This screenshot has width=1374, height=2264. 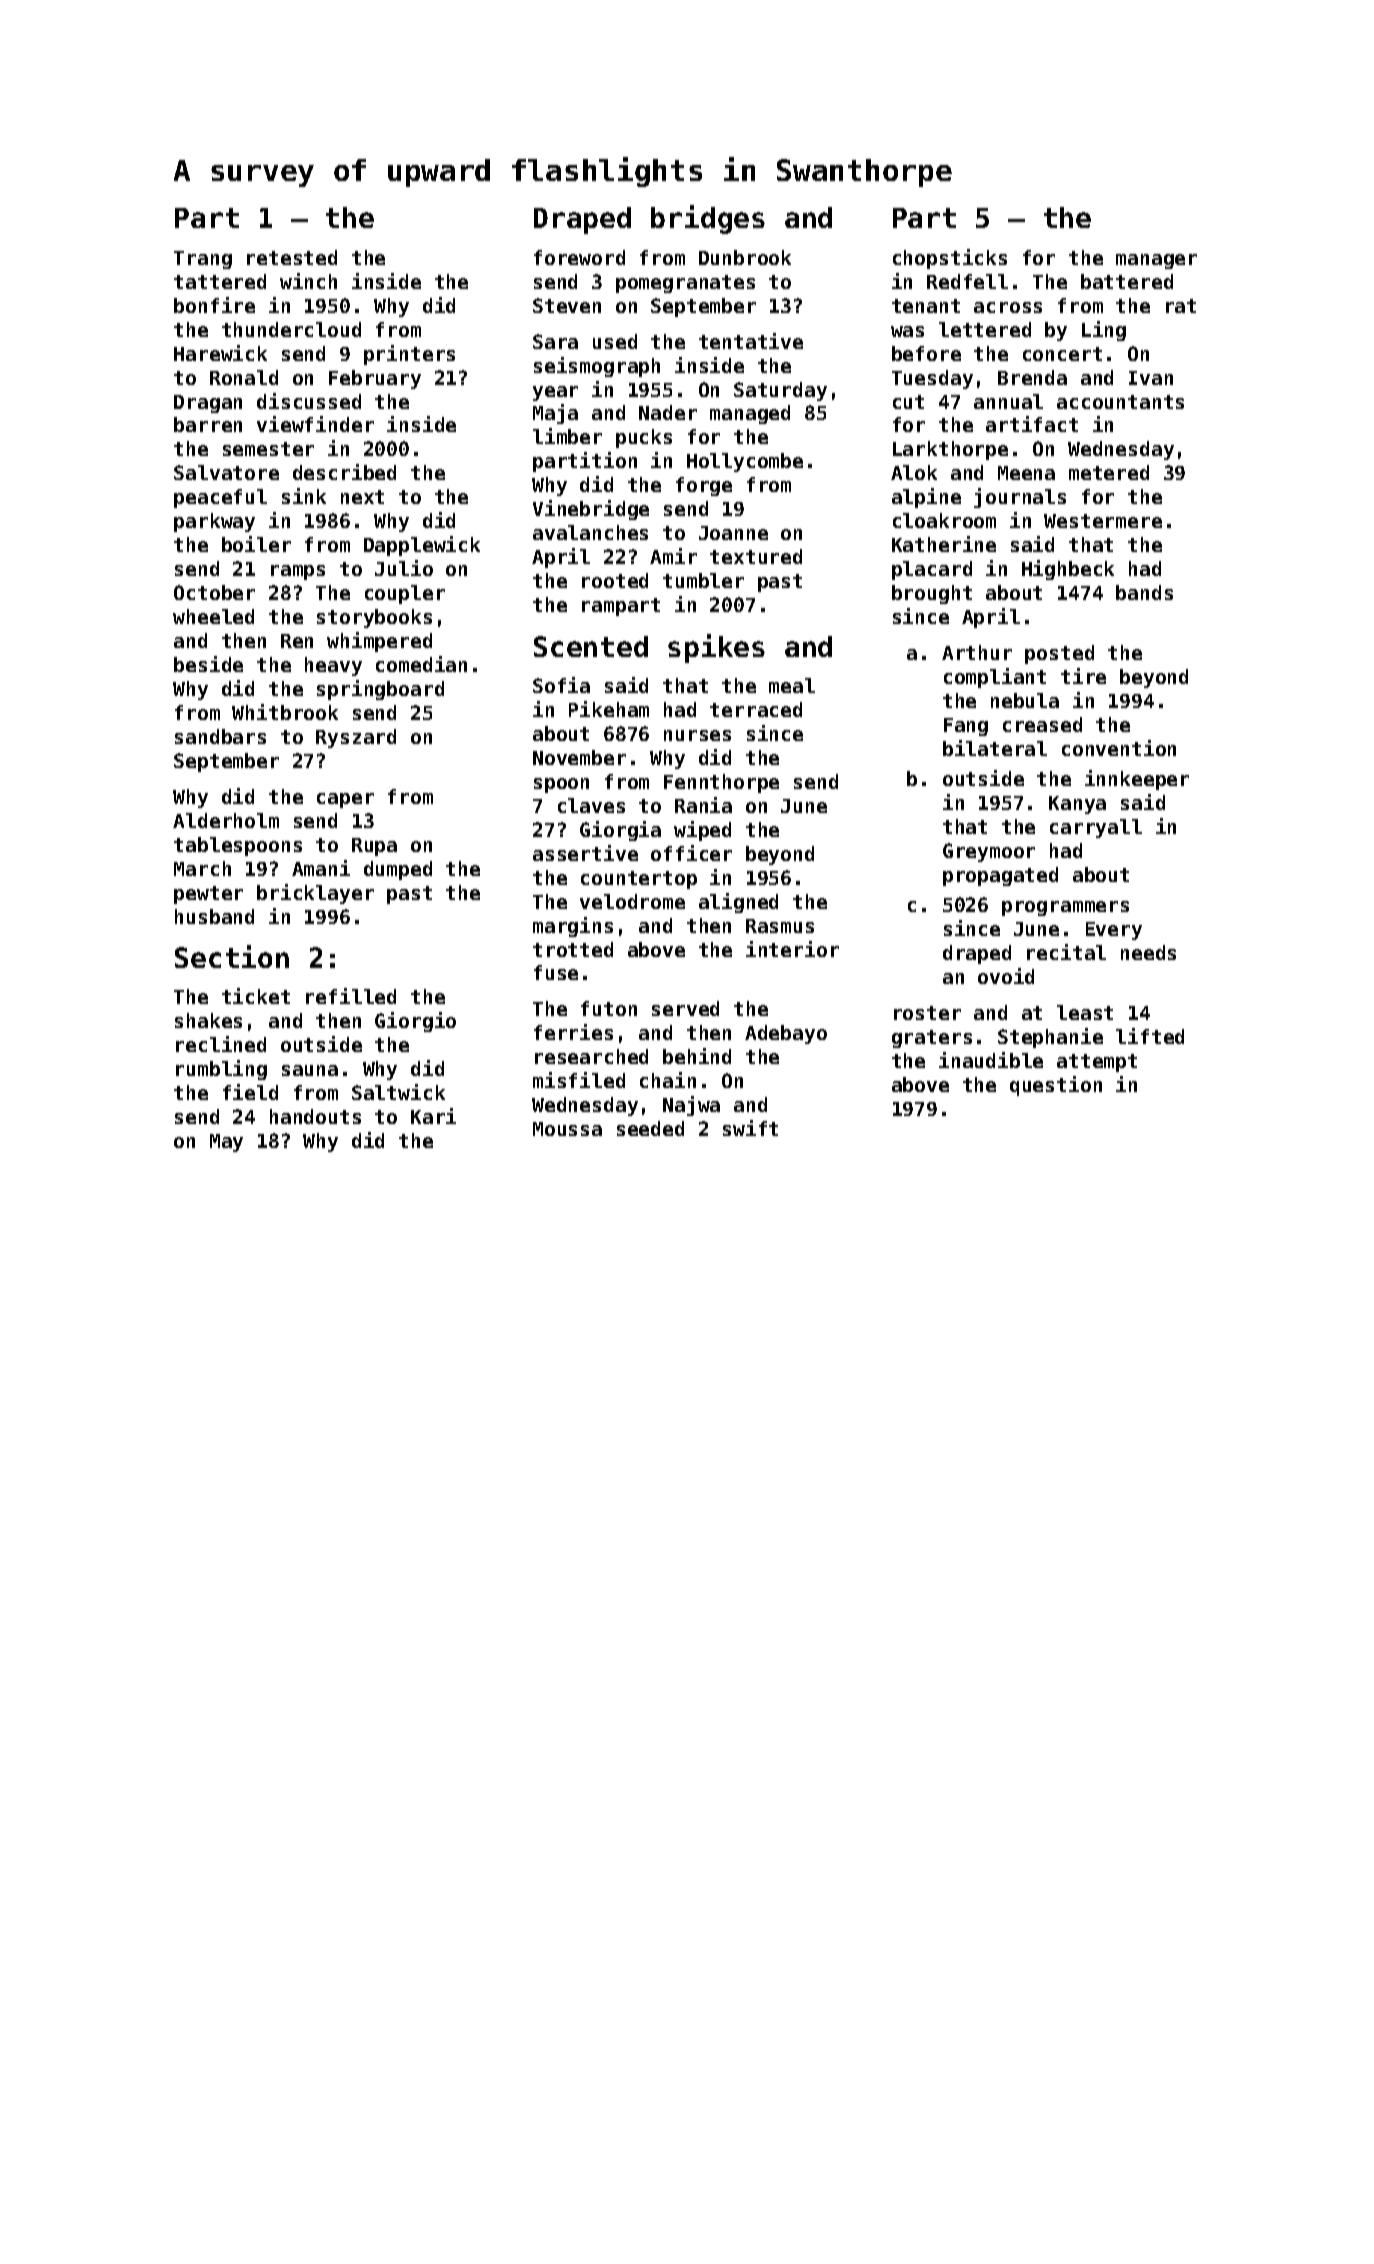 What do you see at coordinates (214, 916) in the screenshot?
I see `husband` at bounding box center [214, 916].
